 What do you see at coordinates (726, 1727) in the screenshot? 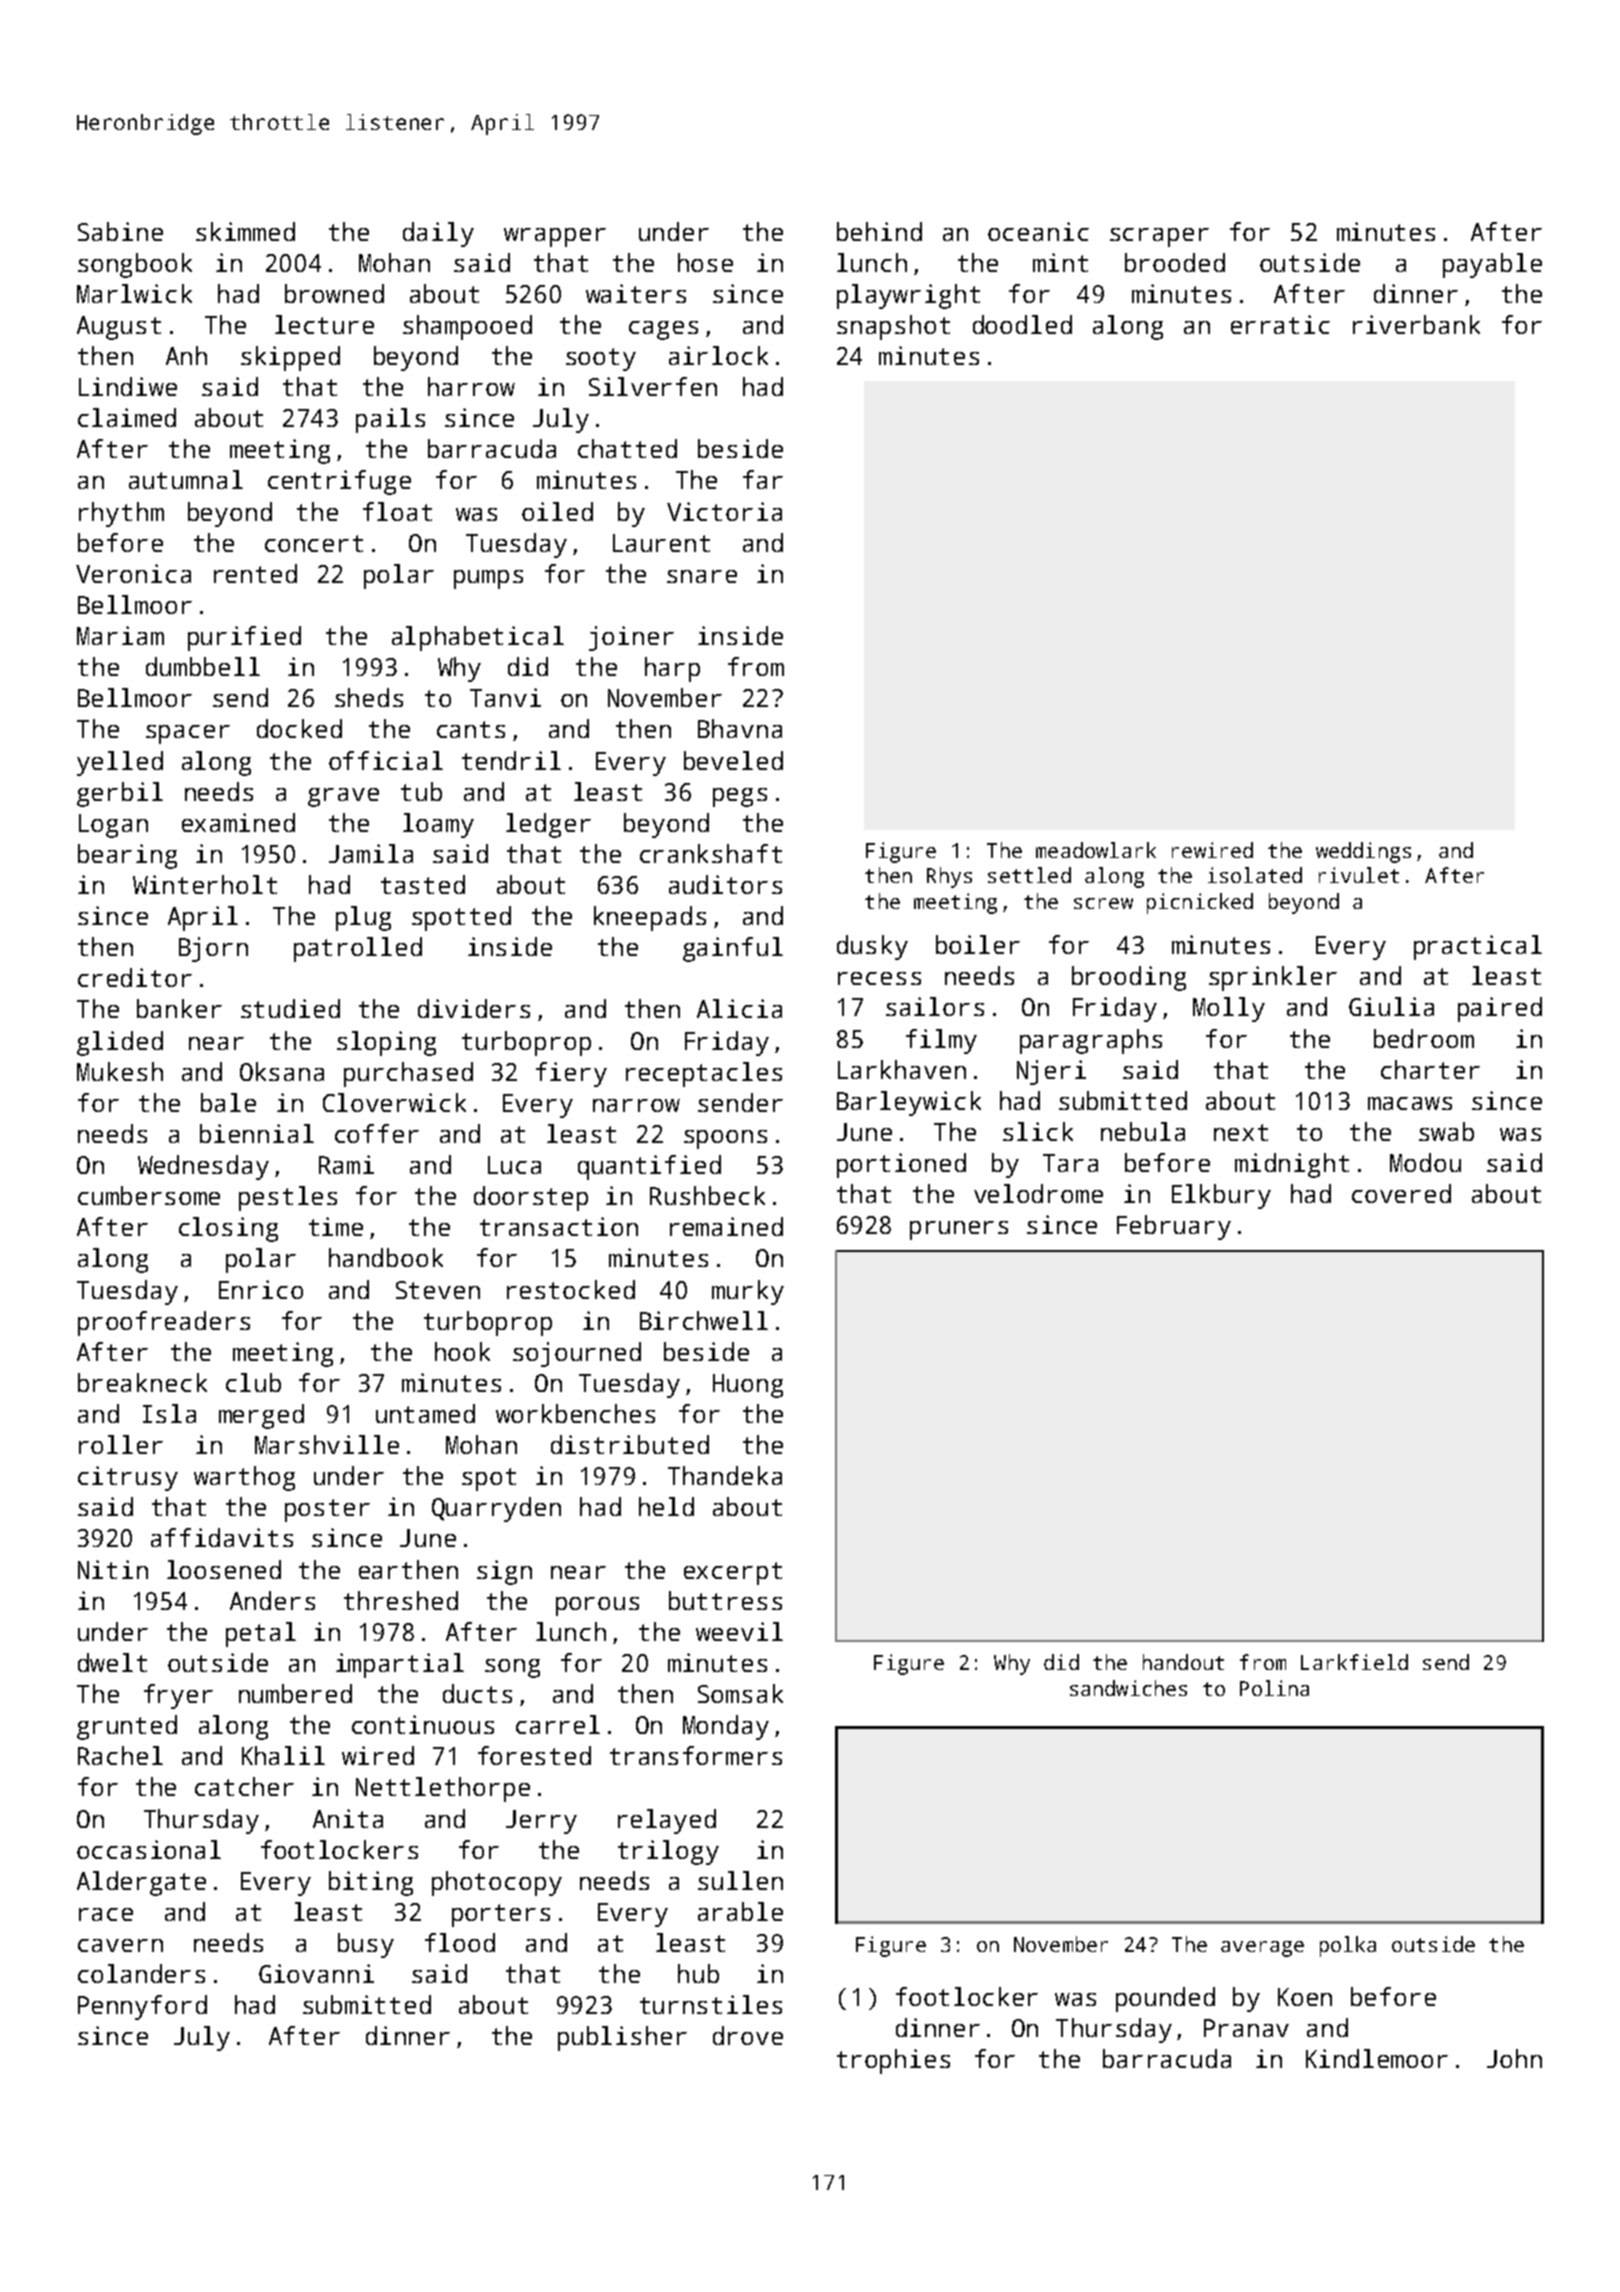
I see `Monday` at bounding box center [726, 1727].
